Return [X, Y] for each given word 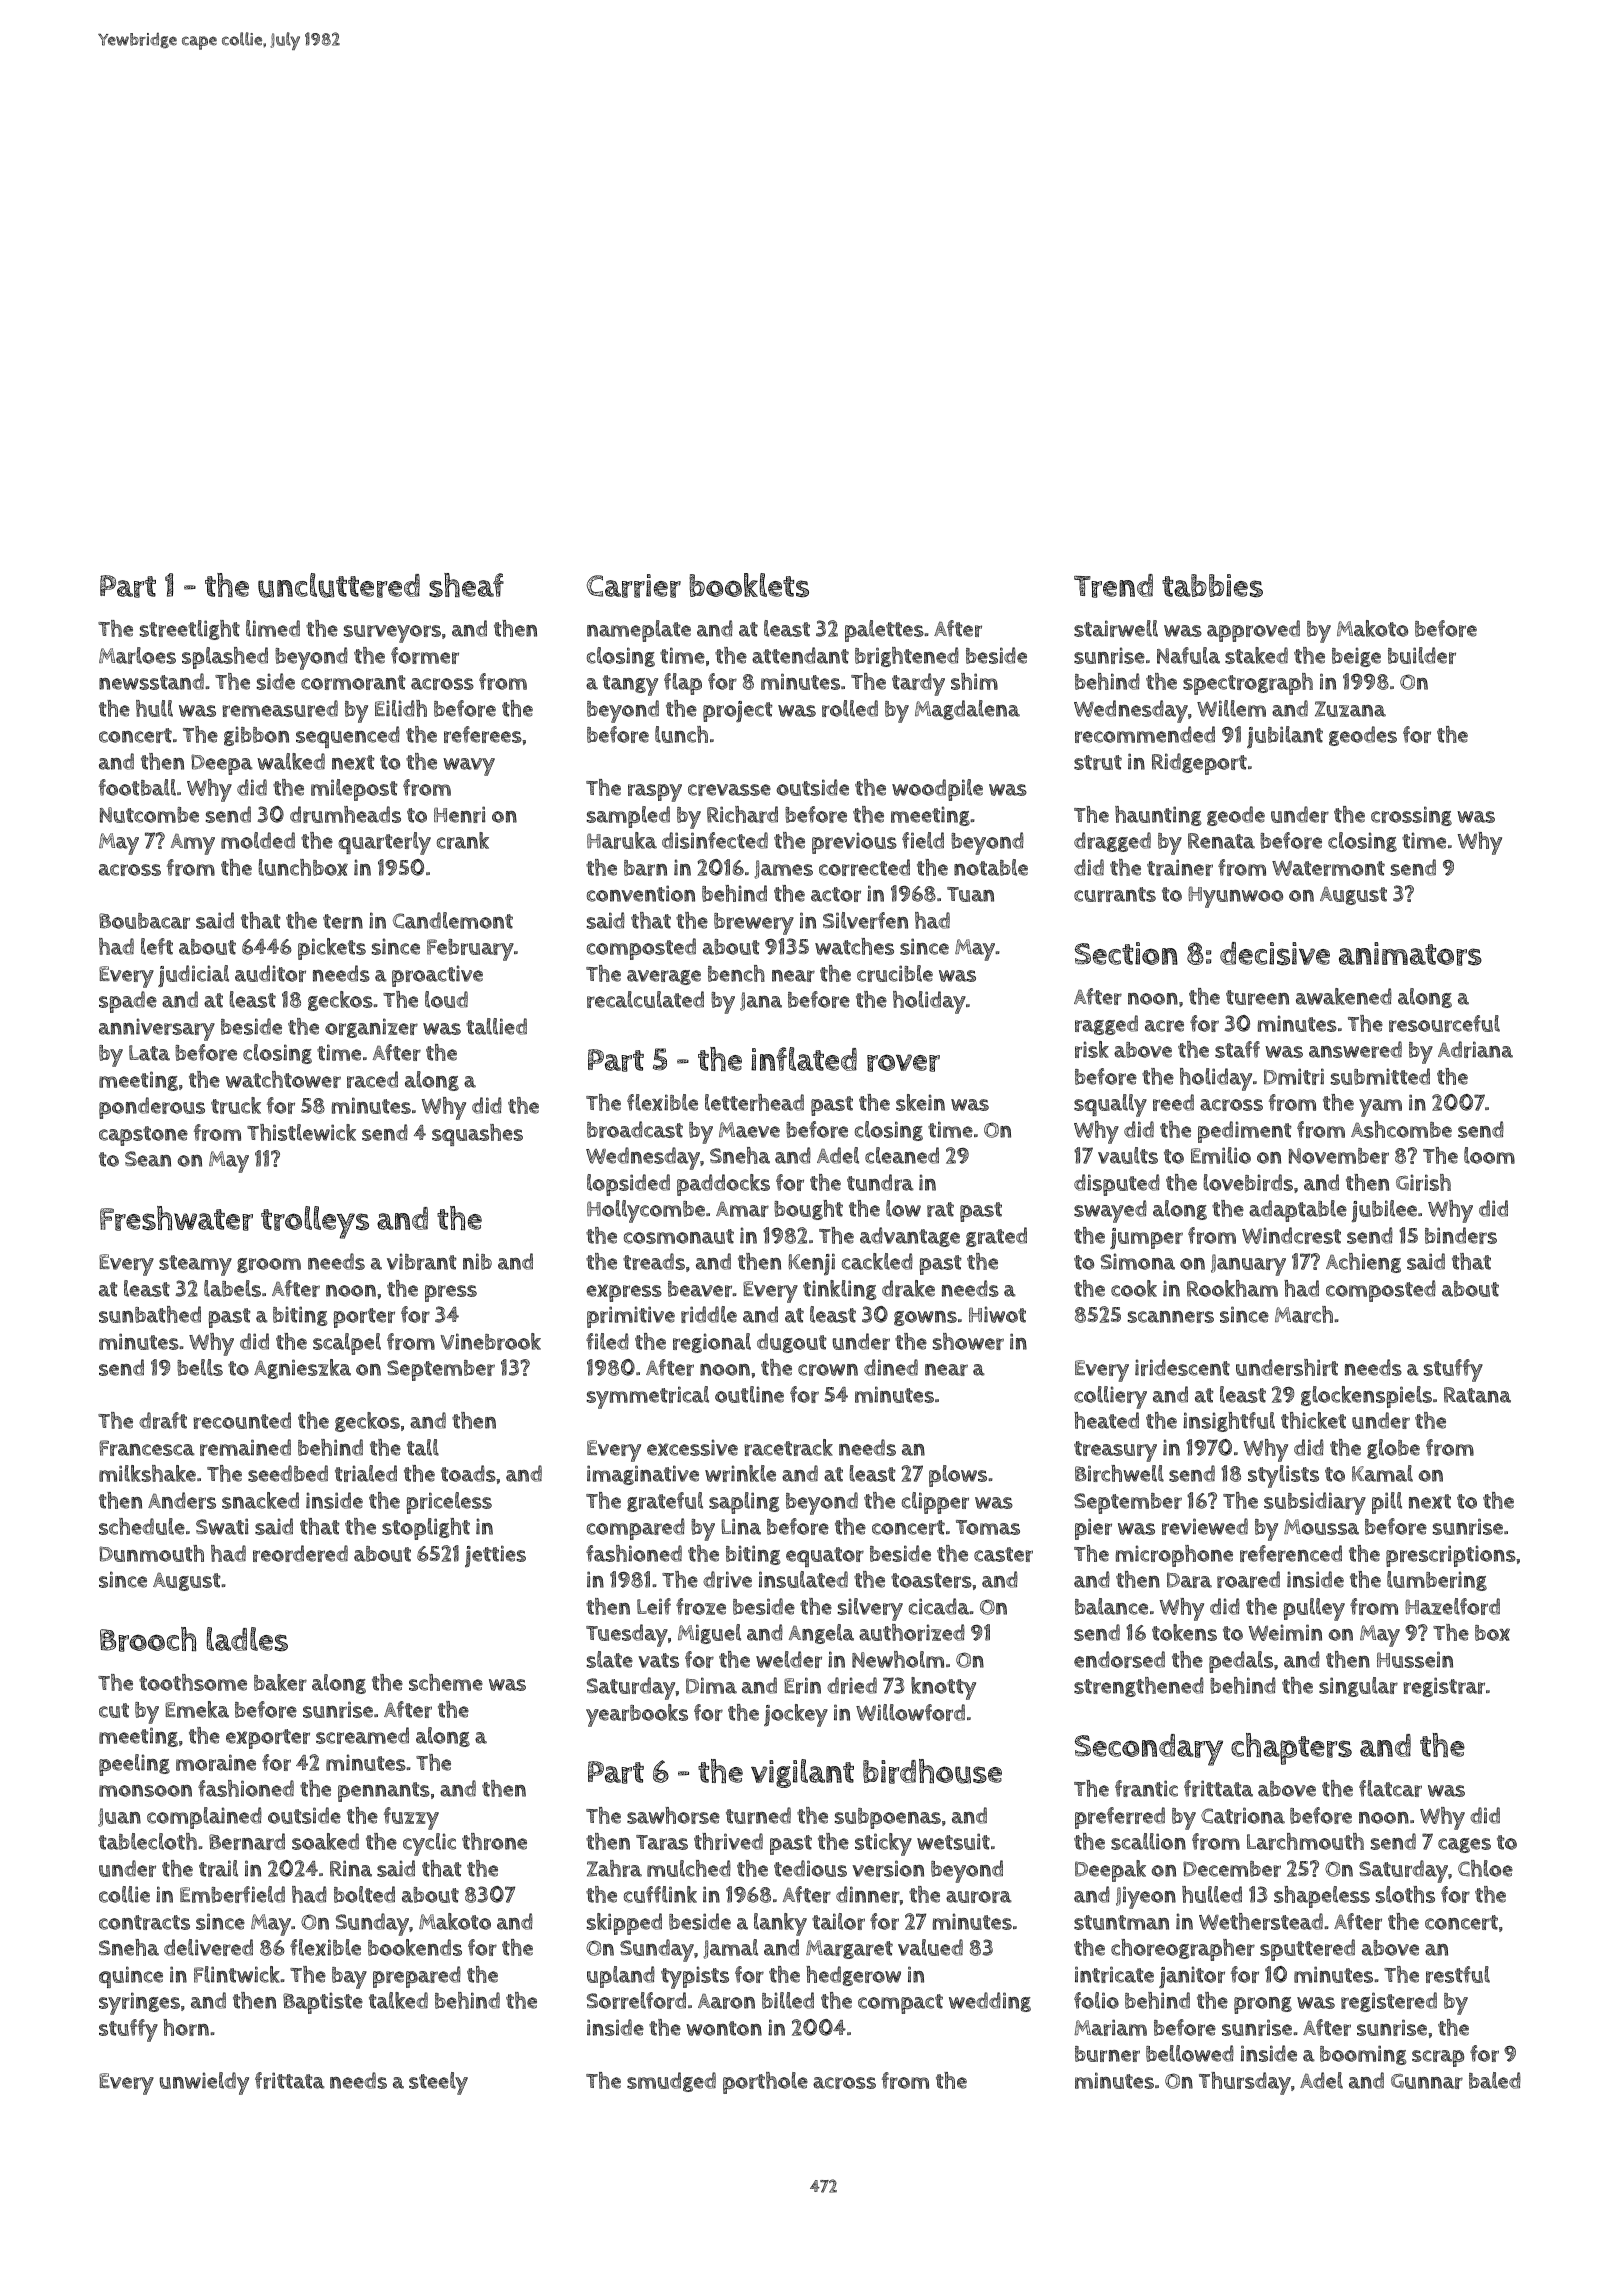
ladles [247, 1639]
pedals [1241, 1662]
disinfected [715, 840]
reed [1173, 1102]
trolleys [315, 1222]
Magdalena [967, 710]
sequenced [348, 737]
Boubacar [144, 921]
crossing [1411, 816]
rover [903, 1063]
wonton [724, 2028]
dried [852, 1685]
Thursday [1245, 2083]
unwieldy [204, 2083]
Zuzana [1350, 709]
